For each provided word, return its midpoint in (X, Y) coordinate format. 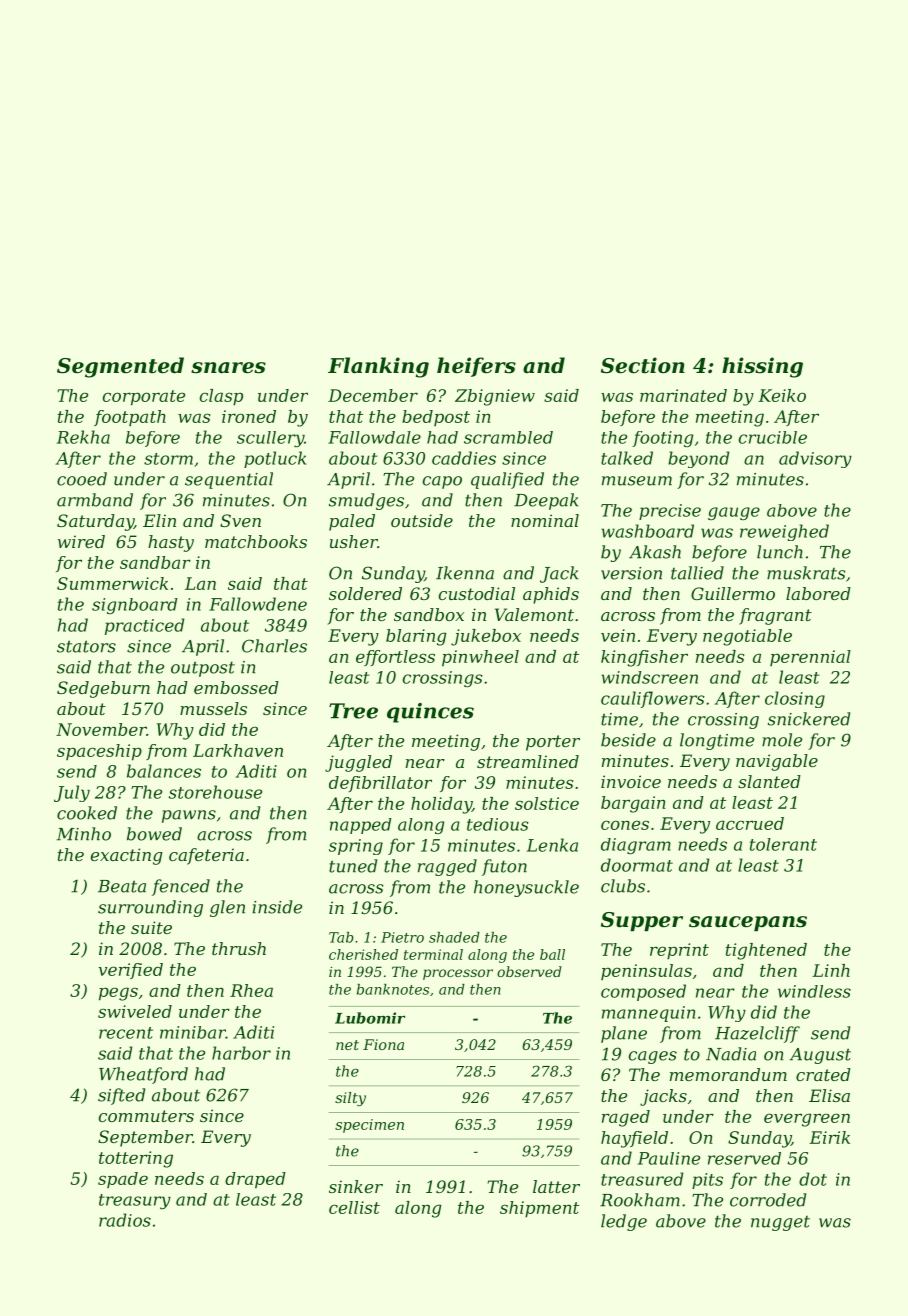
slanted (769, 781)
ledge (624, 1222)
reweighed (784, 532)
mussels (213, 708)
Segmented (120, 367)
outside (422, 520)
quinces (430, 713)
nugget (780, 1223)
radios (125, 1220)
